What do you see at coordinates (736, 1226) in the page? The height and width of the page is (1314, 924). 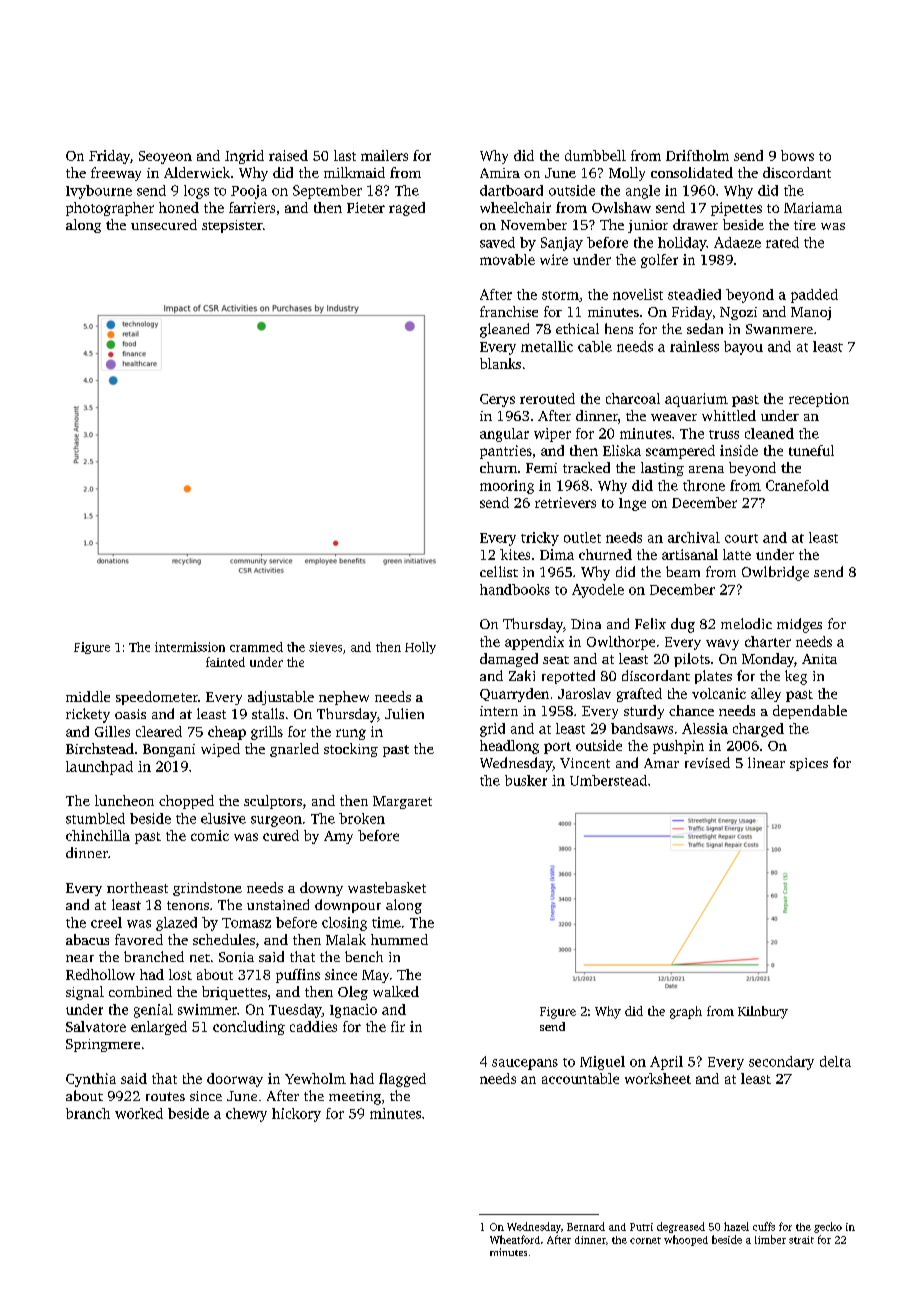 I see `hazel` at bounding box center [736, 1226].
